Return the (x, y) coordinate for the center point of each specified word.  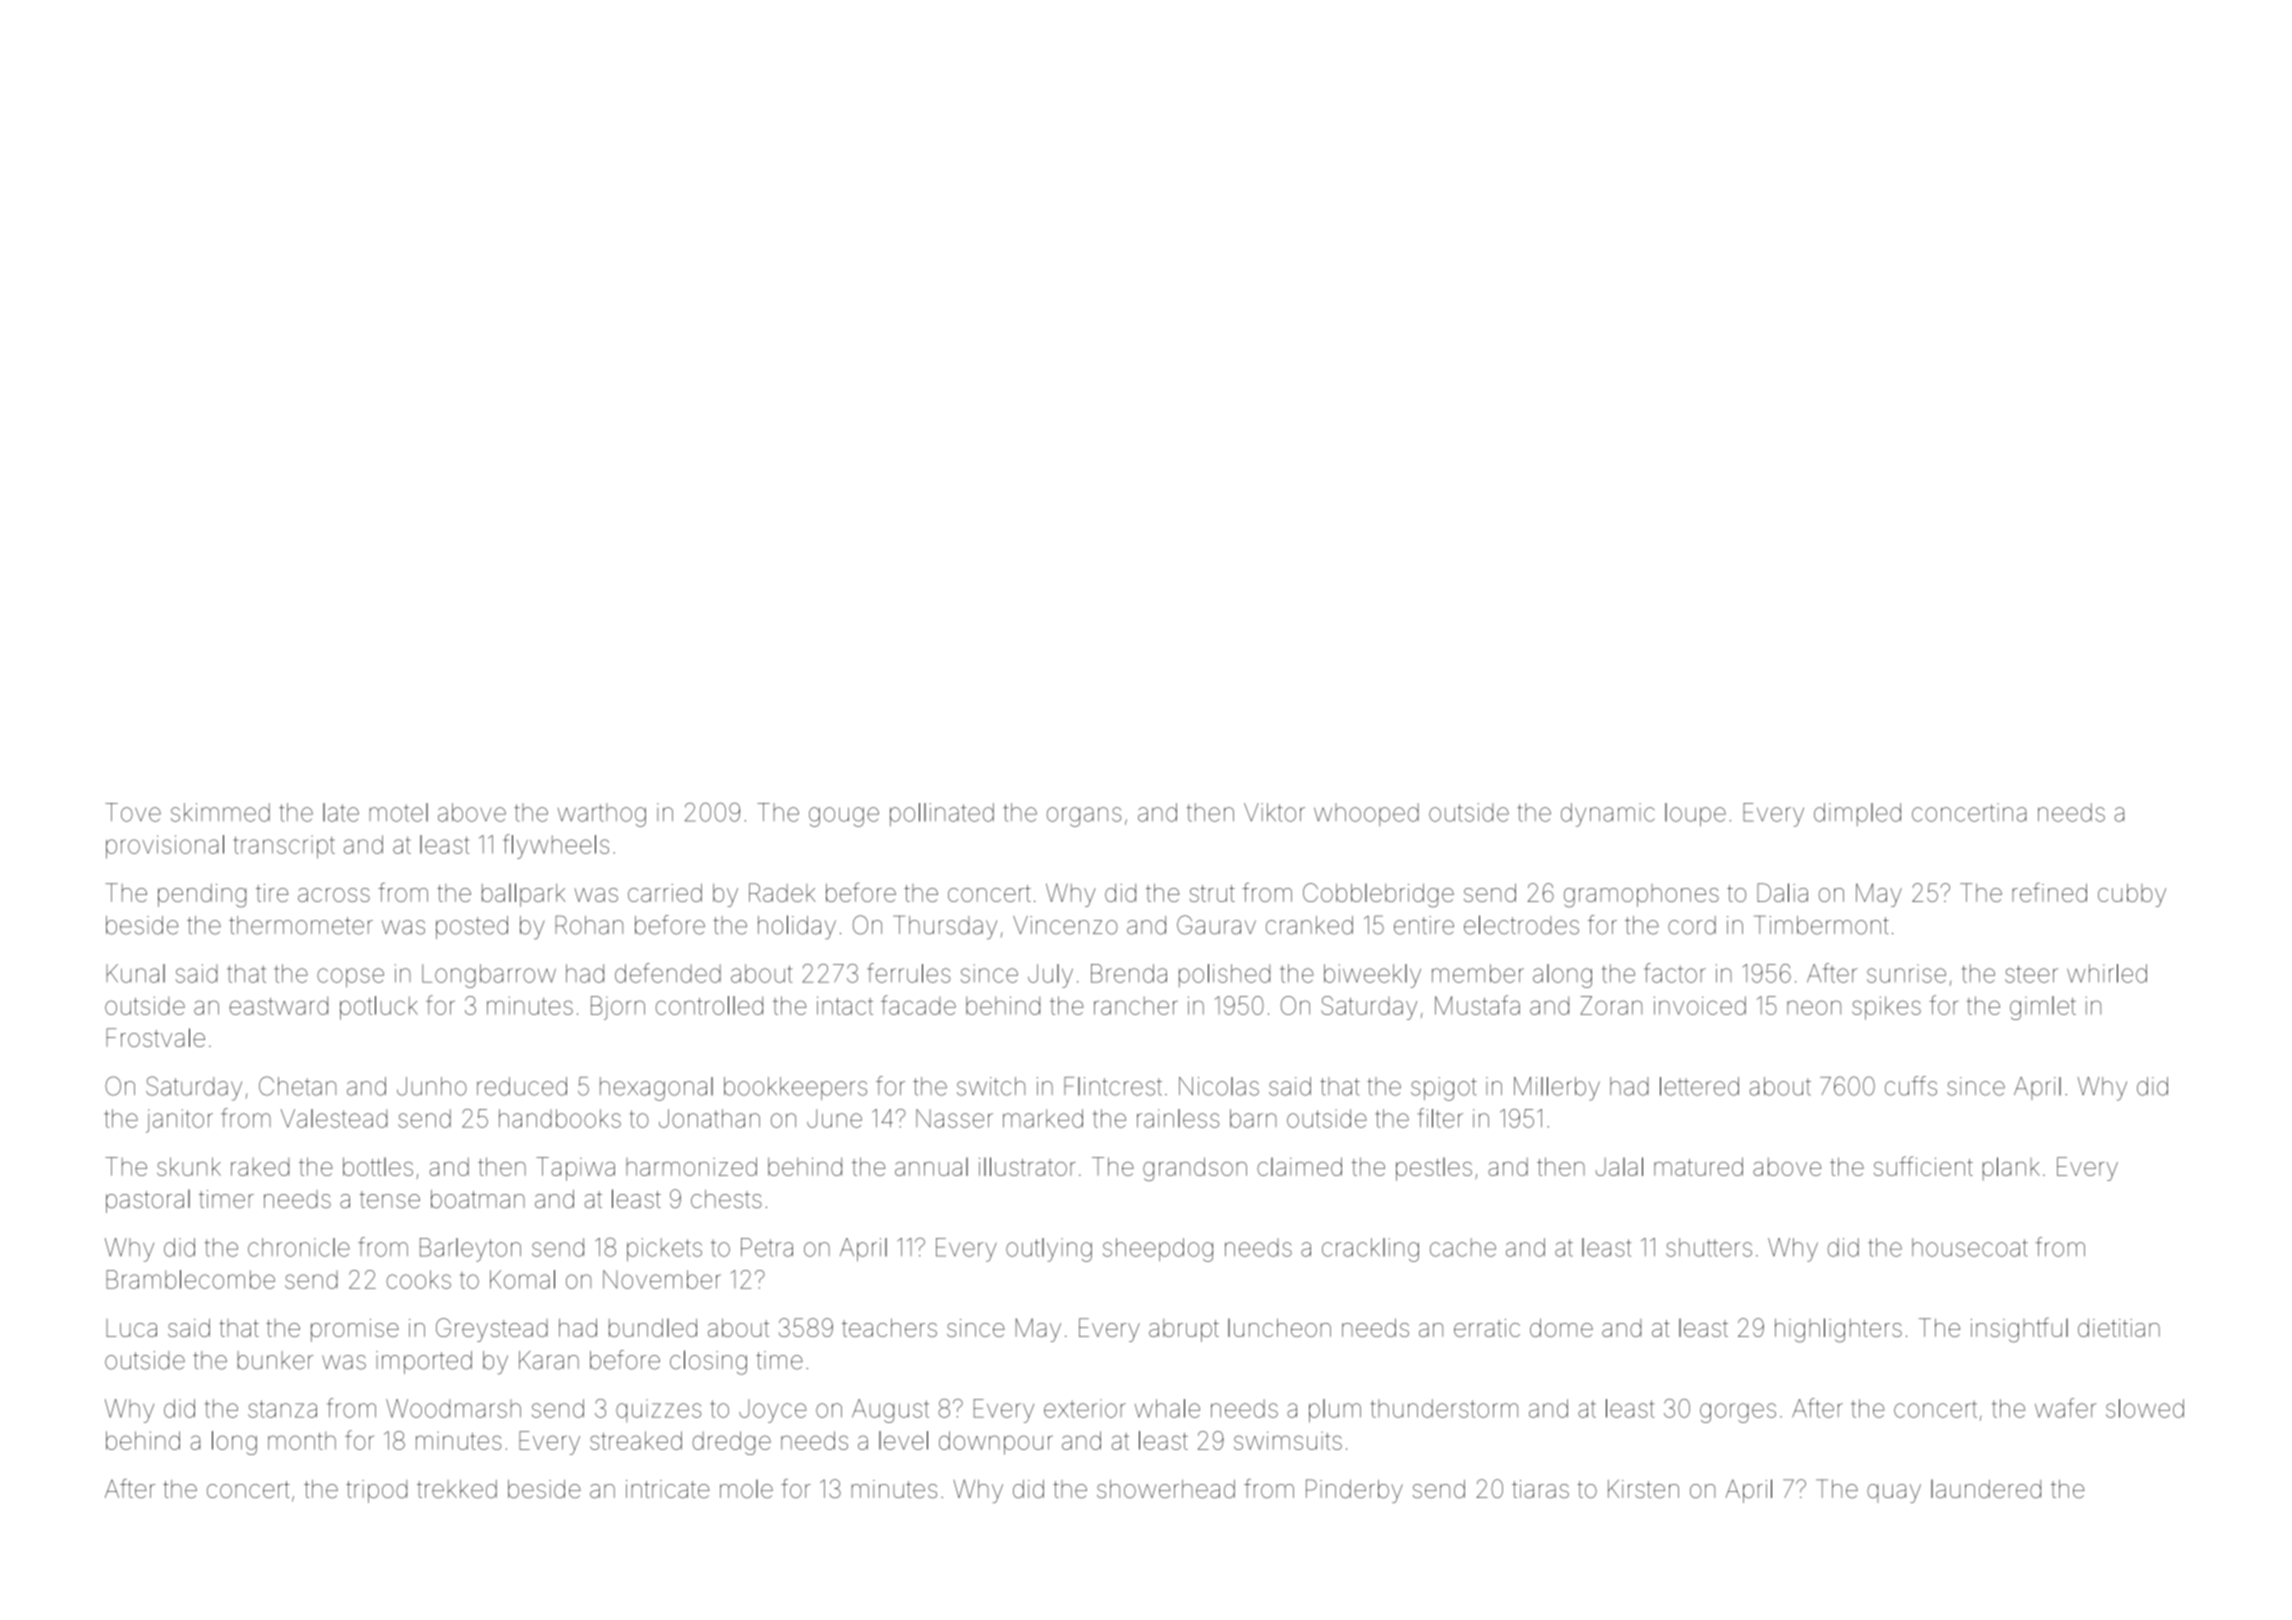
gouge (844, 817)
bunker (276, 1360)
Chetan (297, 1086)
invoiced (1700, 1005)
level (903, 1440)
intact (845, 1005)
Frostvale (155, 1037)
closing (708, 1362)
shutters (1709, 1247)
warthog (602, 815)
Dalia (1782, 892)
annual (931, 1166)
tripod (376, 1491)
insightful (2019, 1330)
